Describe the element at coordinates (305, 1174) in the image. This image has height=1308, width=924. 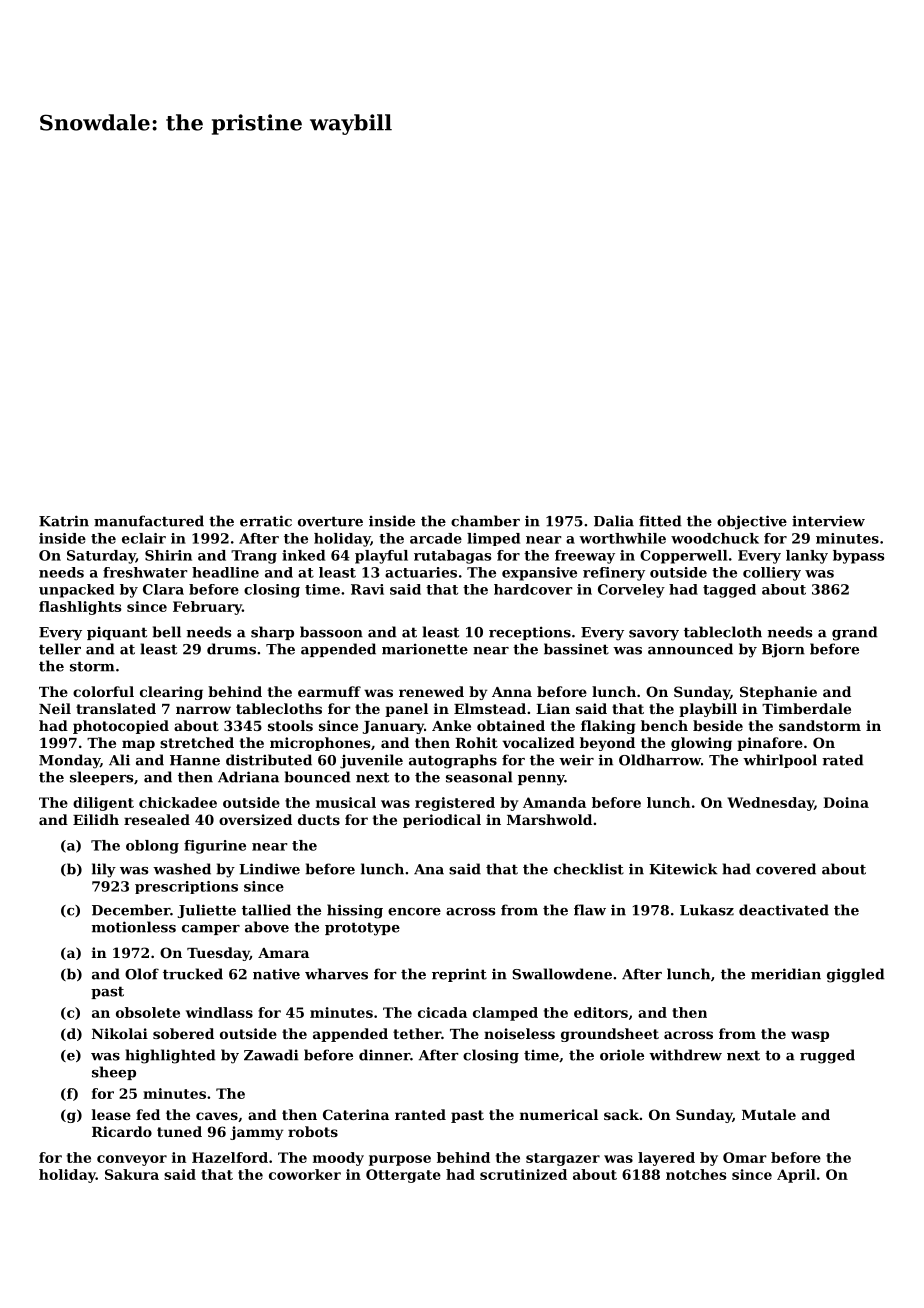
I see `coworker` at that location.
